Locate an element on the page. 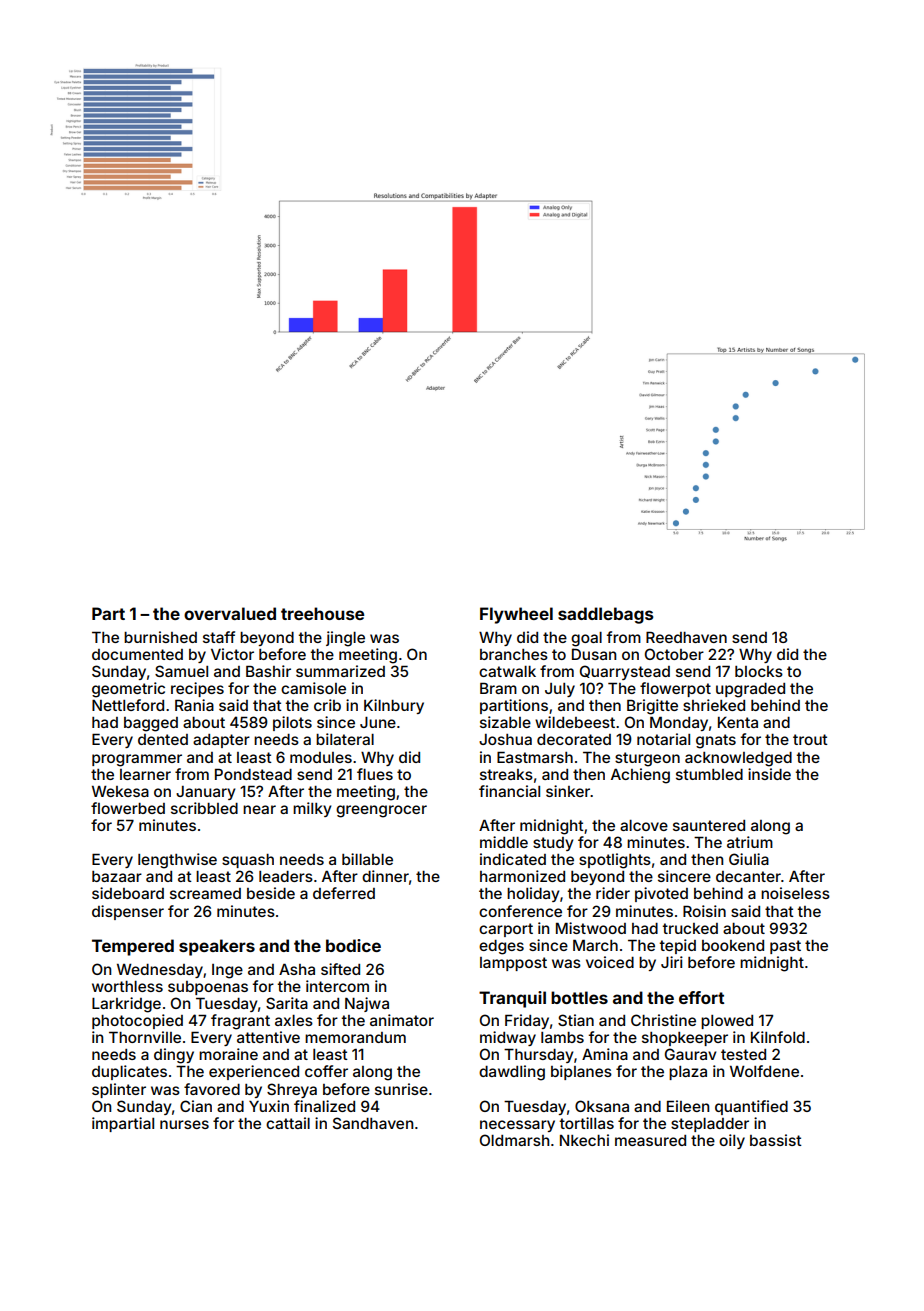 This document has width=924, height=1311. Wekesa is located at coordinates (120, 791).
